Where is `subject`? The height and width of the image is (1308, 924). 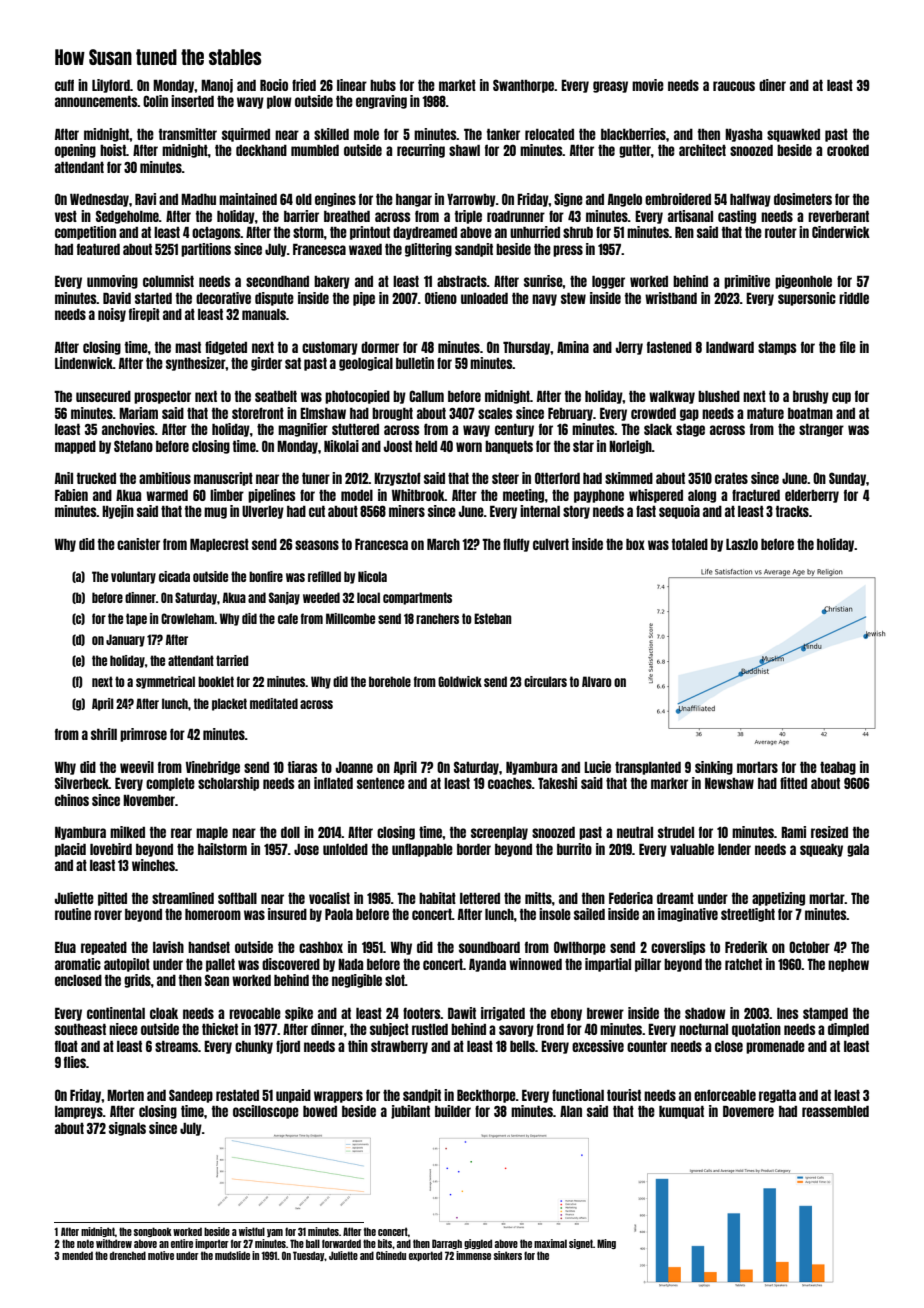 subject is located at coordinates (389, 1030).
